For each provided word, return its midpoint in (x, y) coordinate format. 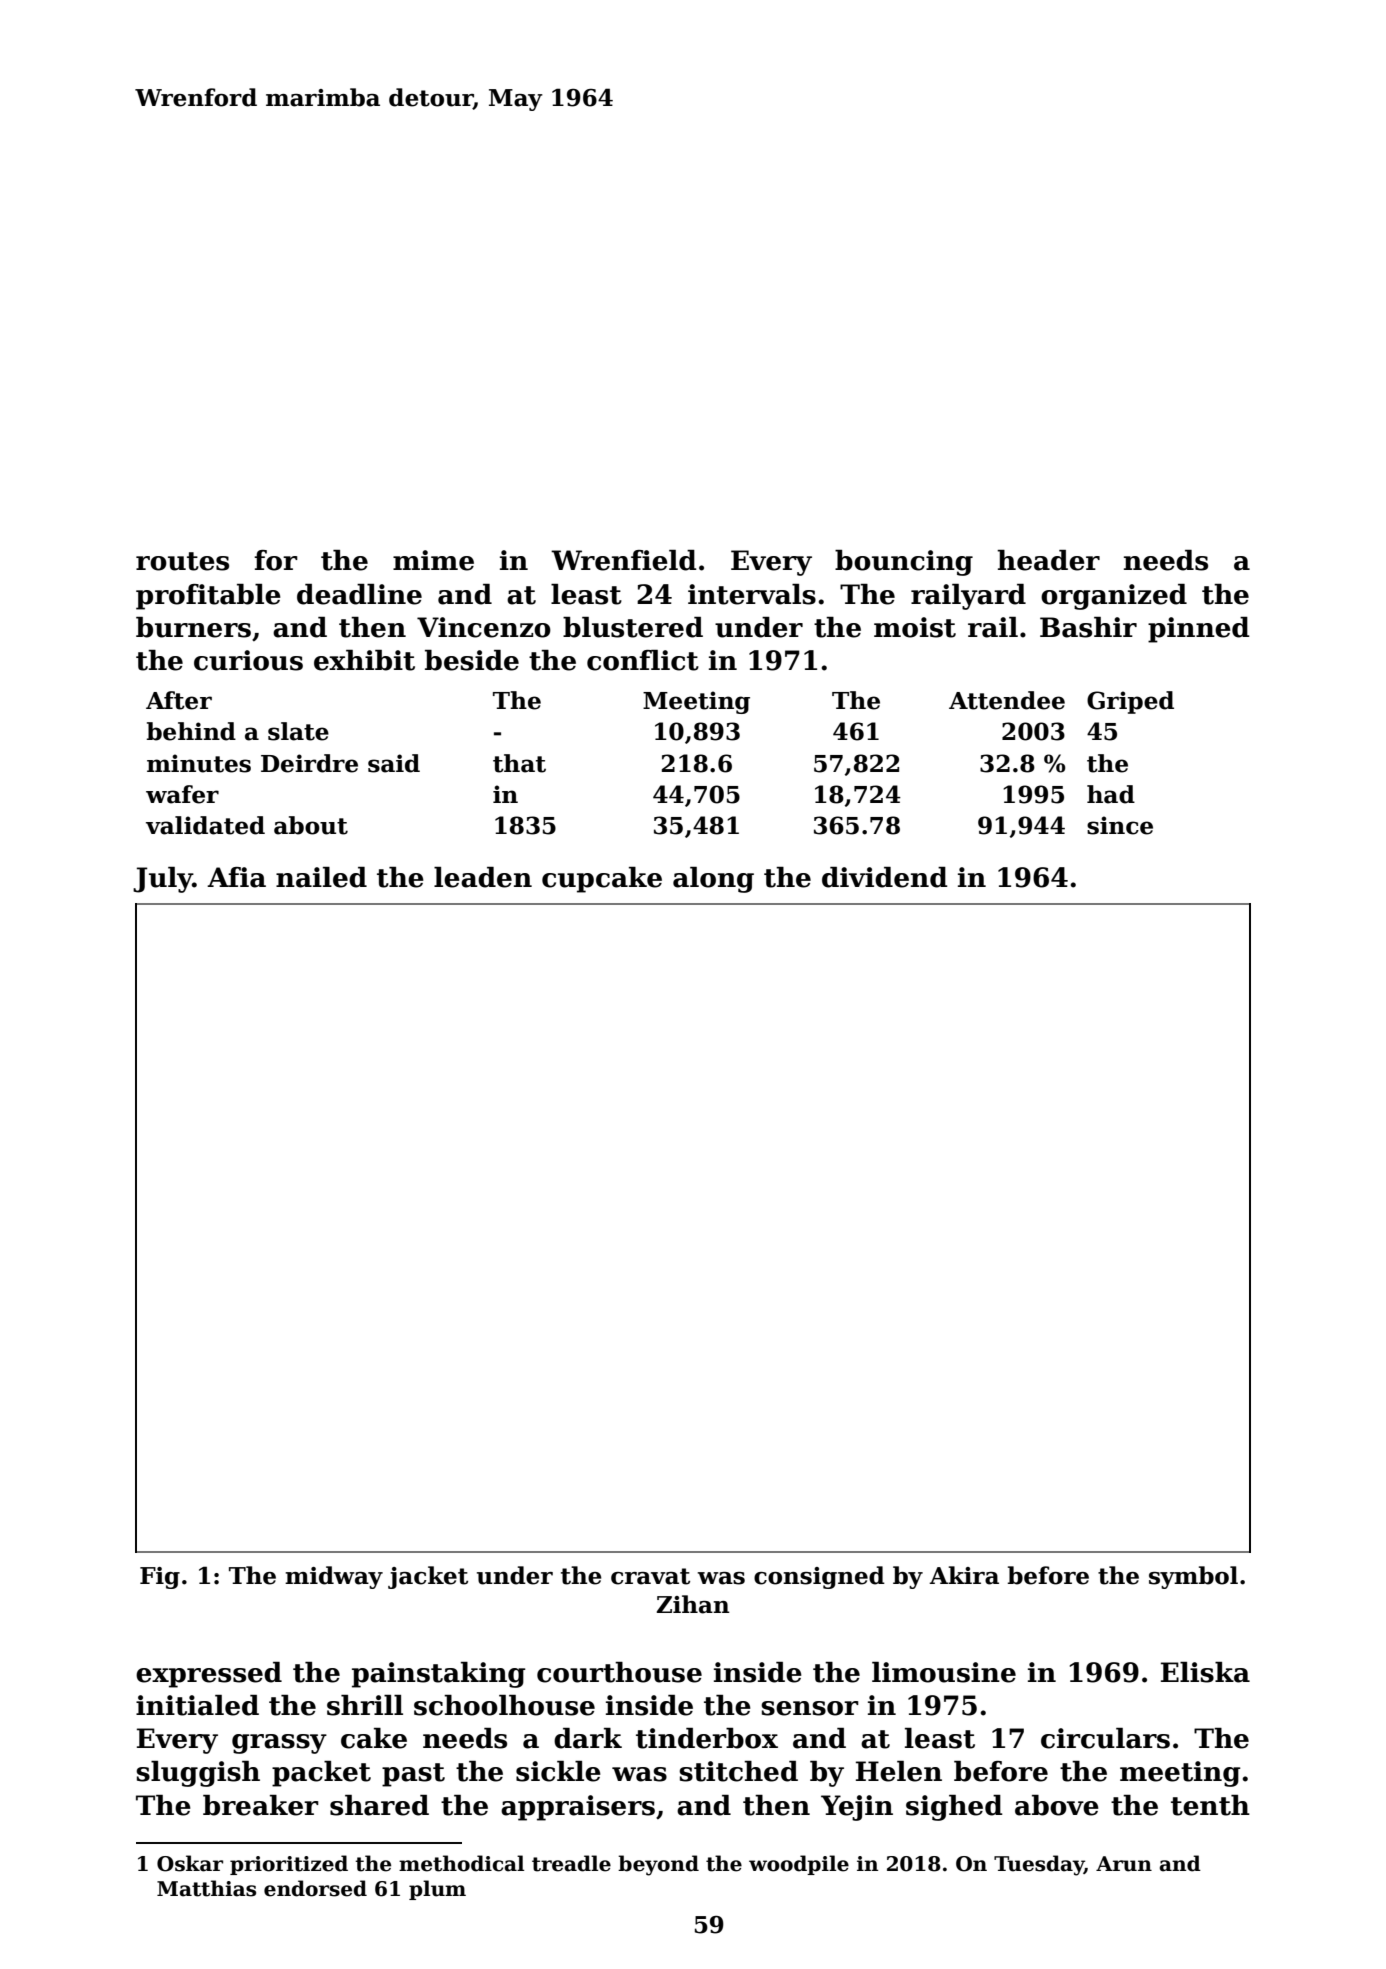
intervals (752, 594)
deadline (359, 594)
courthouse (619, 1672)
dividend (885, 877)
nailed (321, 877)
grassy (279, 1744)
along (713, 880)
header (1048, 560)
